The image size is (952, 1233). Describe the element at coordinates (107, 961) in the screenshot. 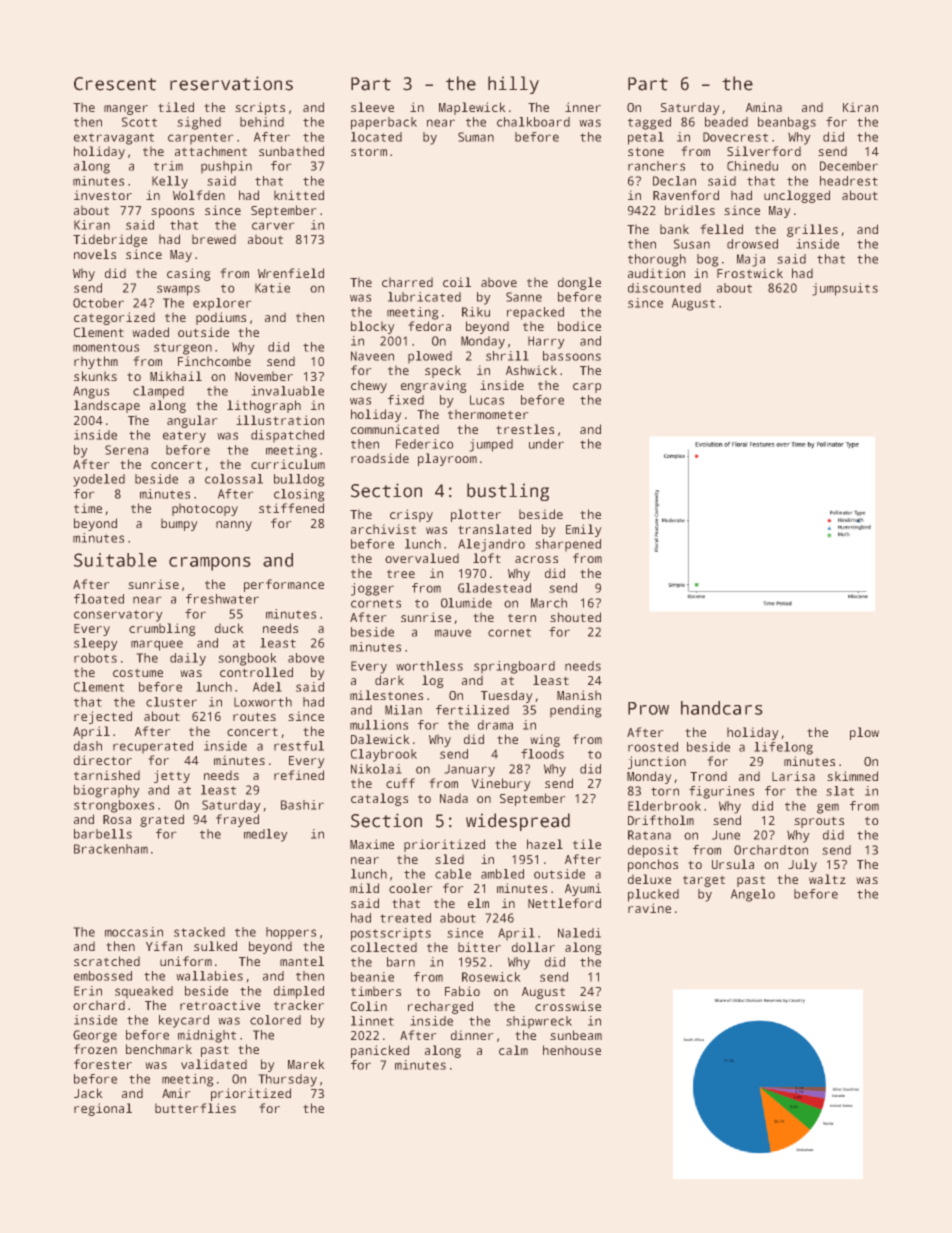

I see `scratched` at that location.
